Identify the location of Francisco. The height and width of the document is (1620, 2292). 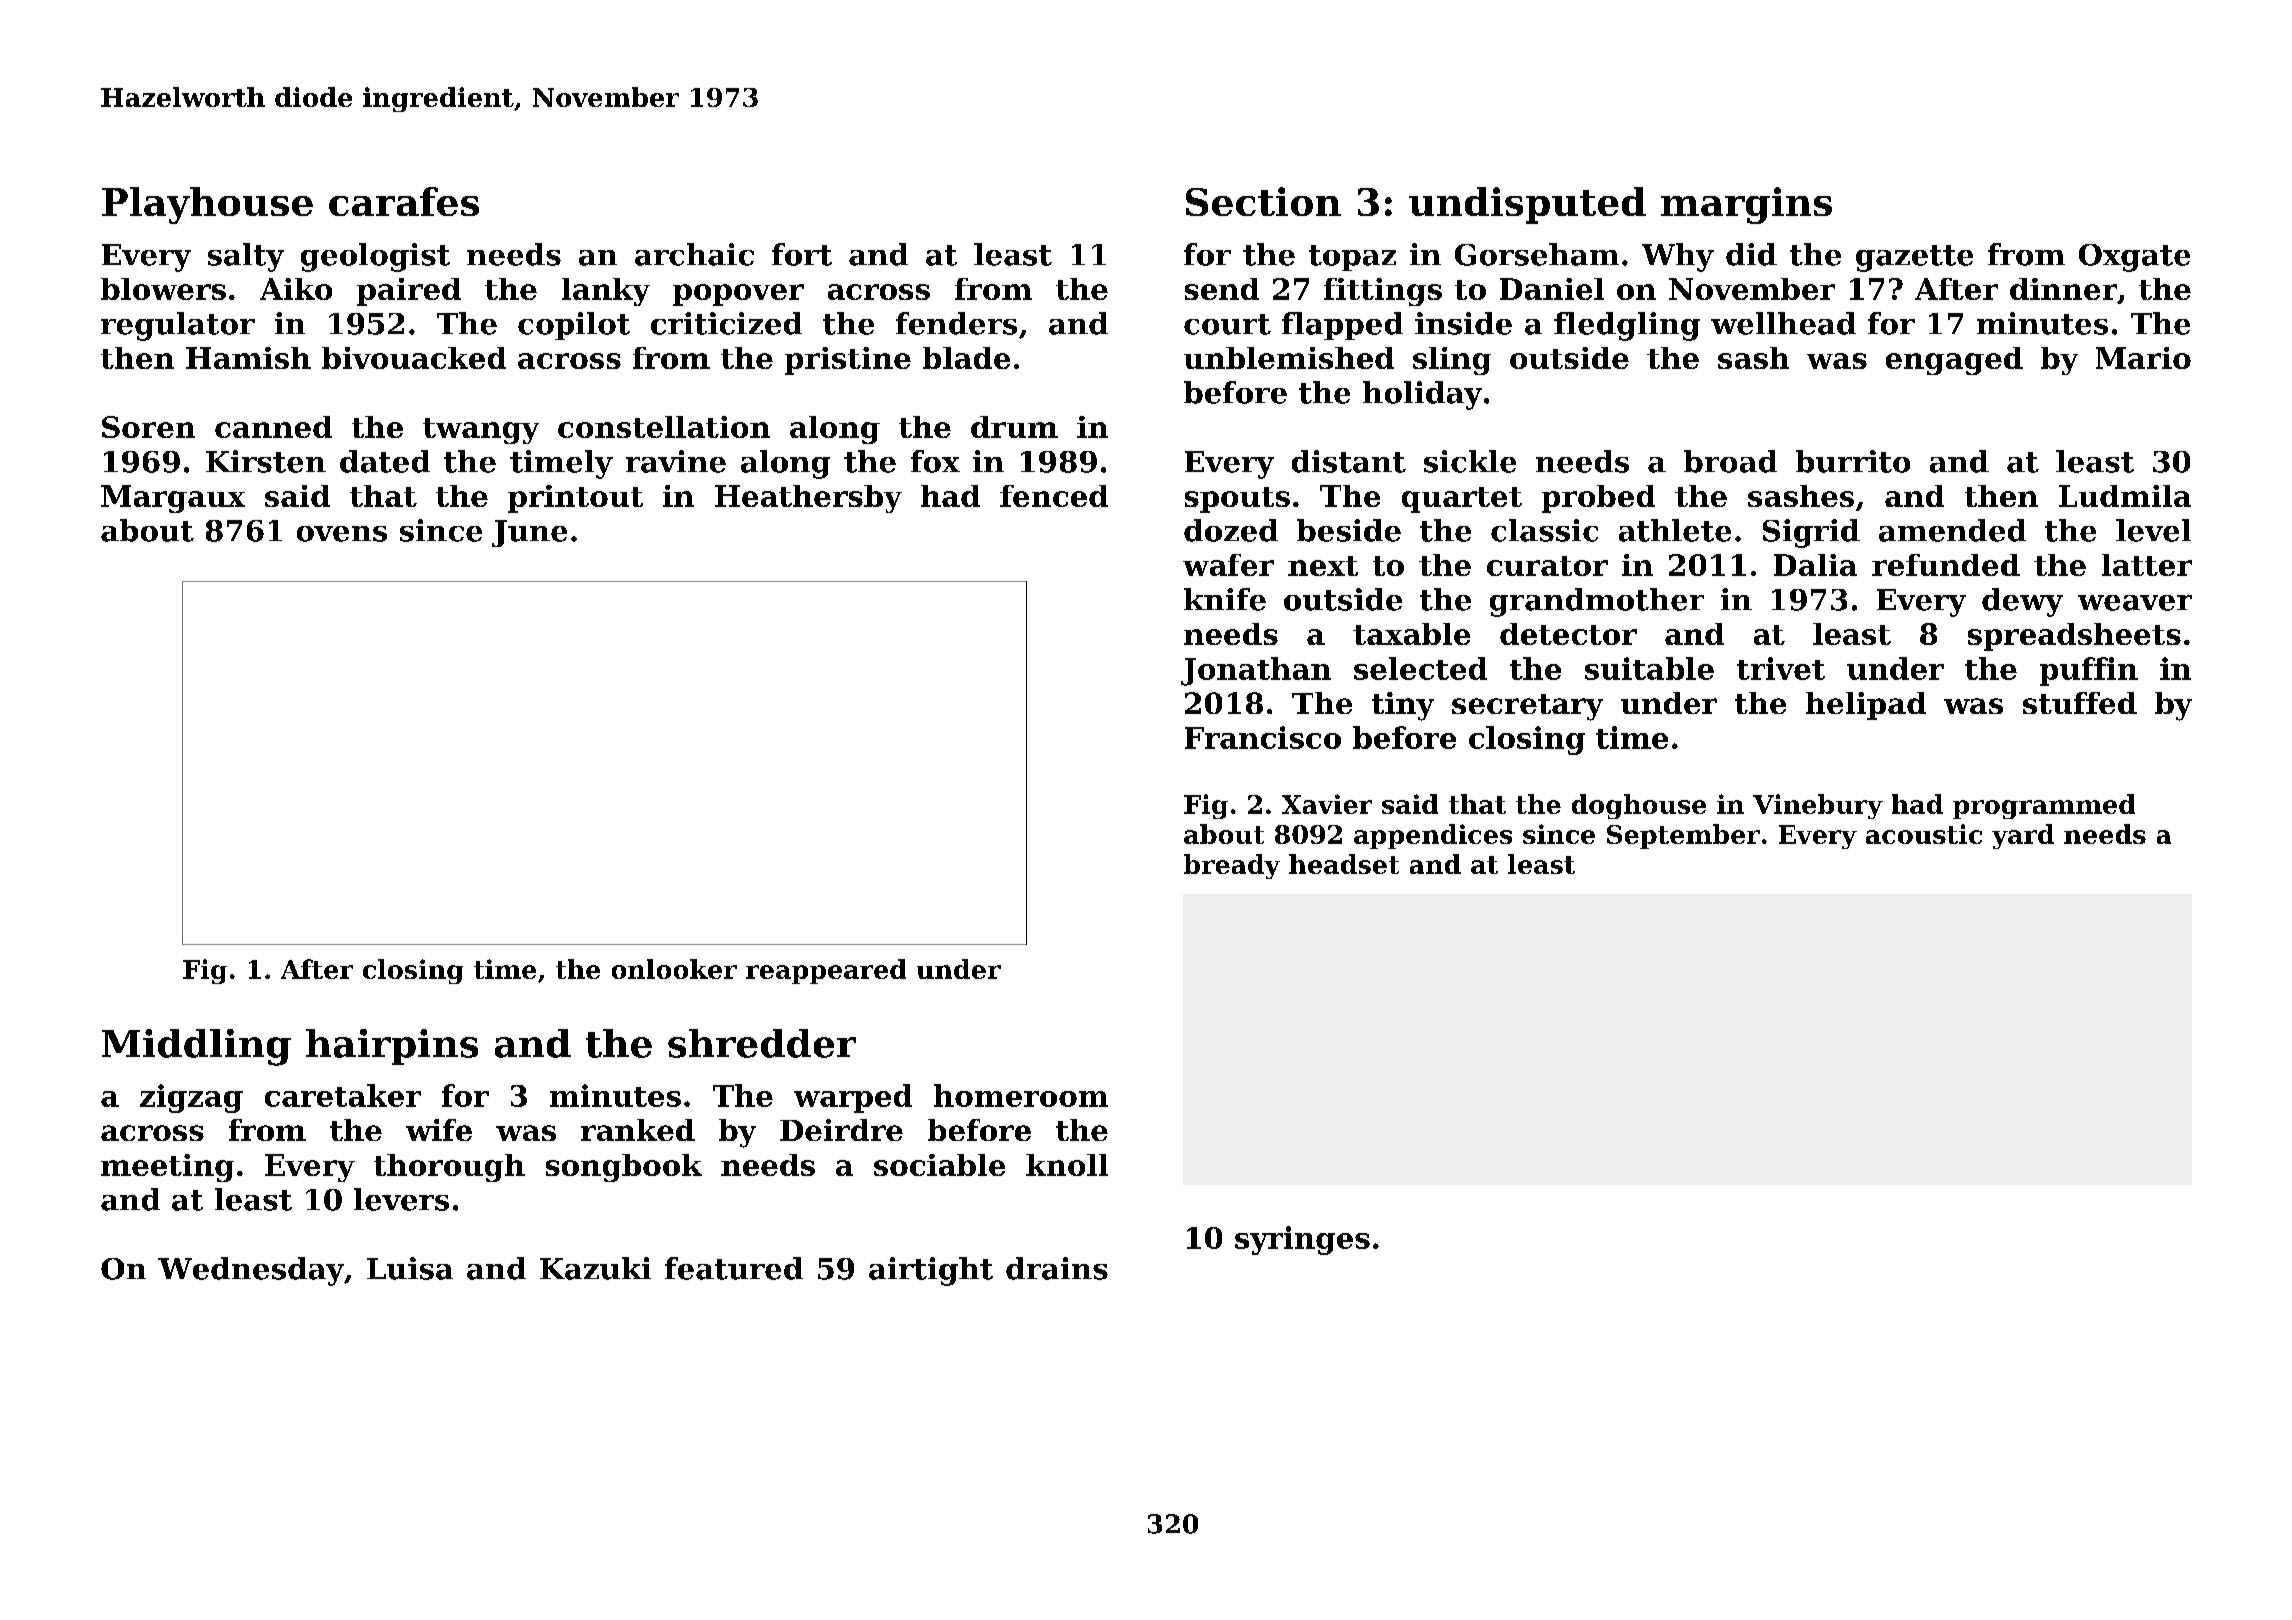
(1263, 737).
